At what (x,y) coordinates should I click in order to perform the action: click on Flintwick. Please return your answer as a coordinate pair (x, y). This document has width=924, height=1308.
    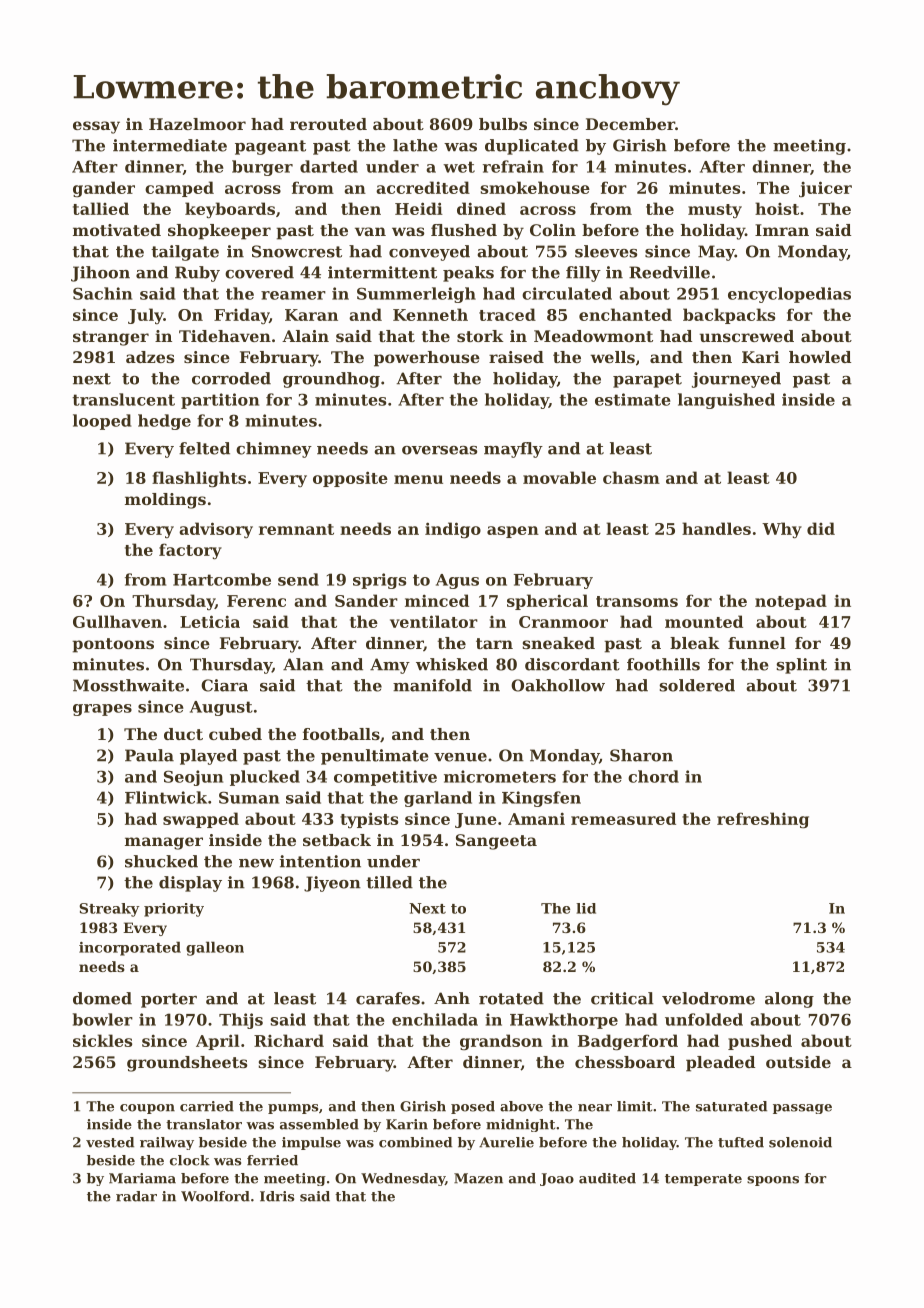
    Looking at the image, I should click on (166, 797).
